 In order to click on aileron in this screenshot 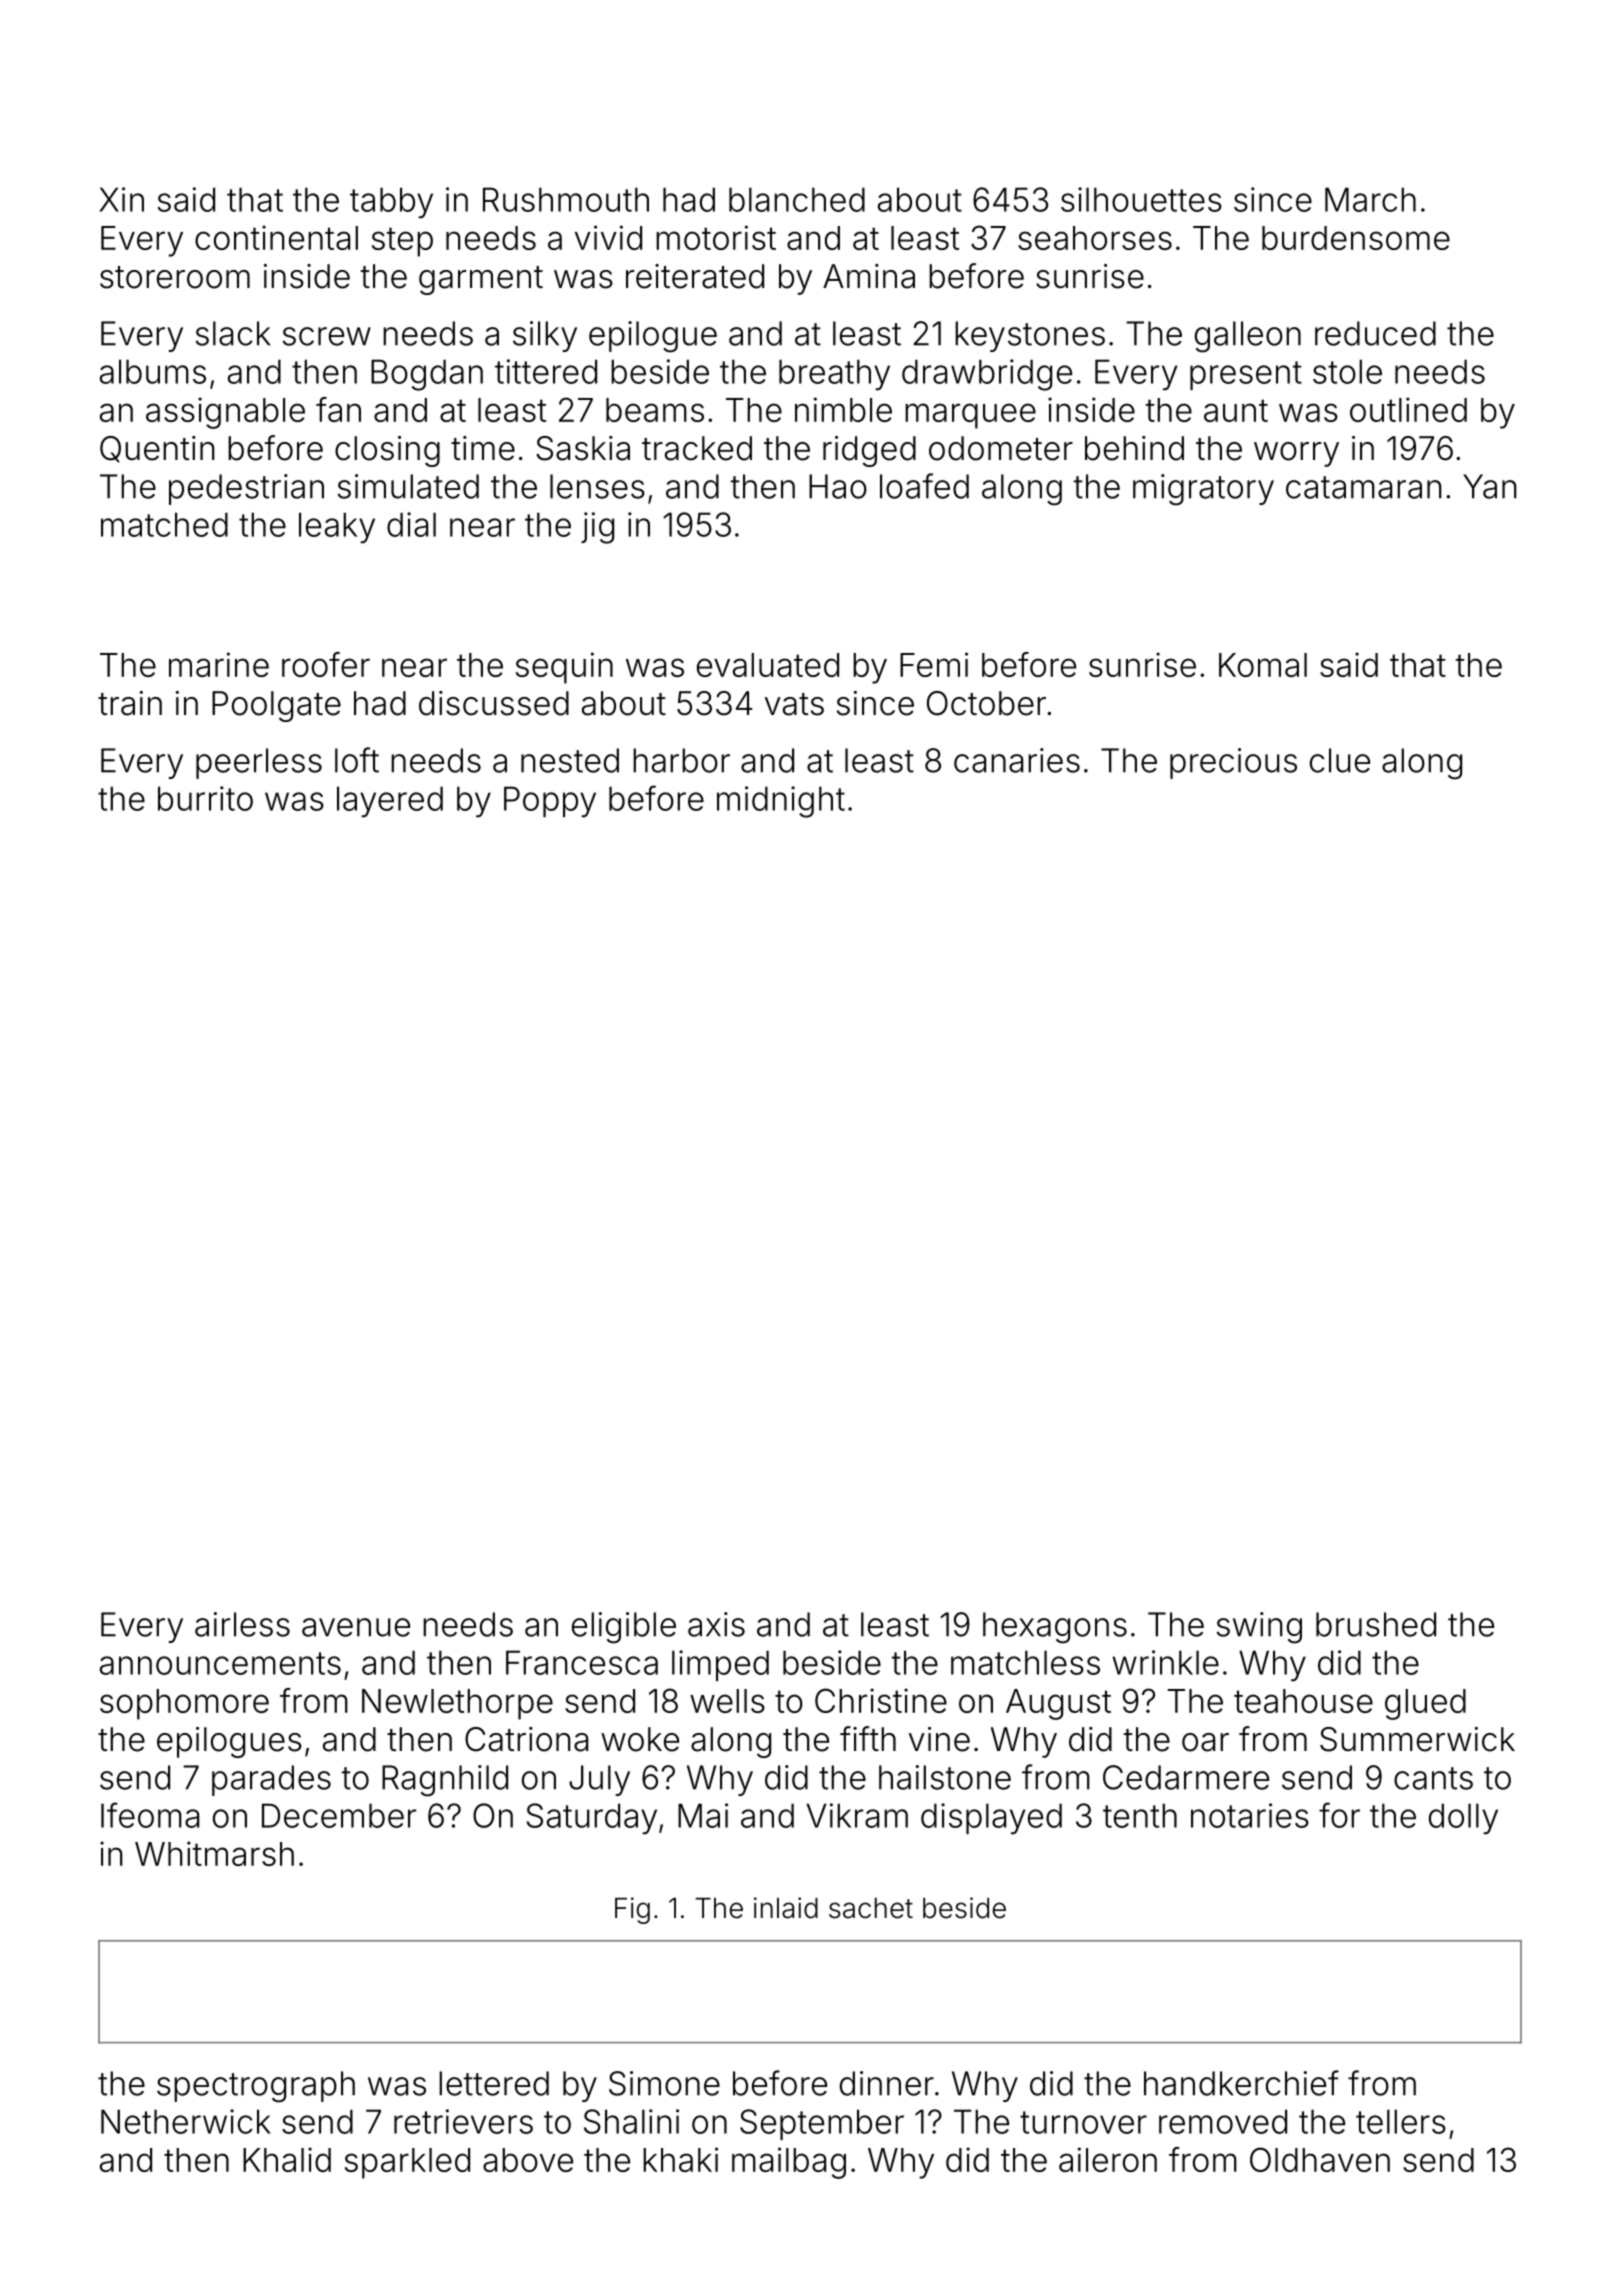, I will do `click(1108, 2159)`.
